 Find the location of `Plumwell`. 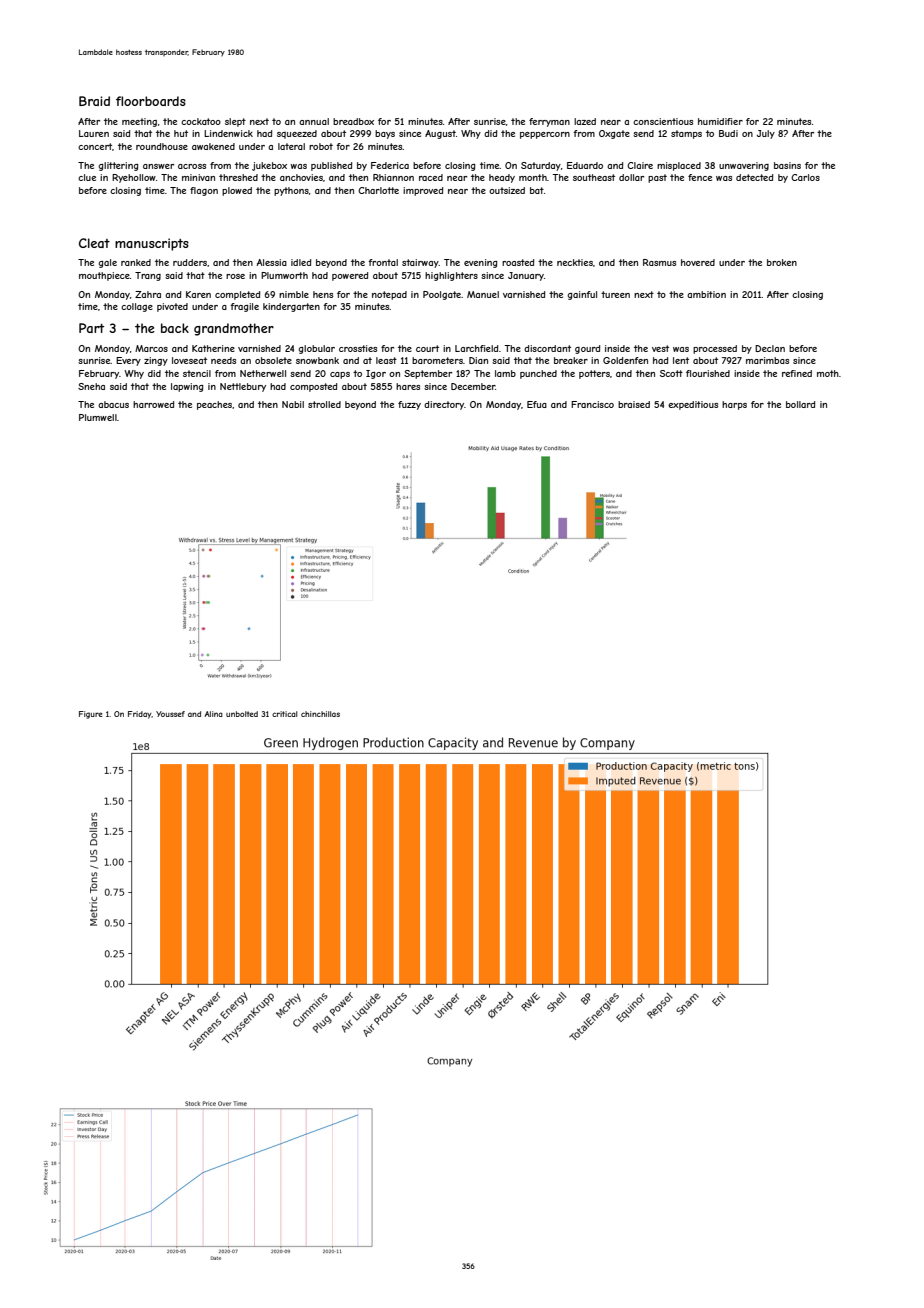

Plumwell is located at coordinates (98, 417).
